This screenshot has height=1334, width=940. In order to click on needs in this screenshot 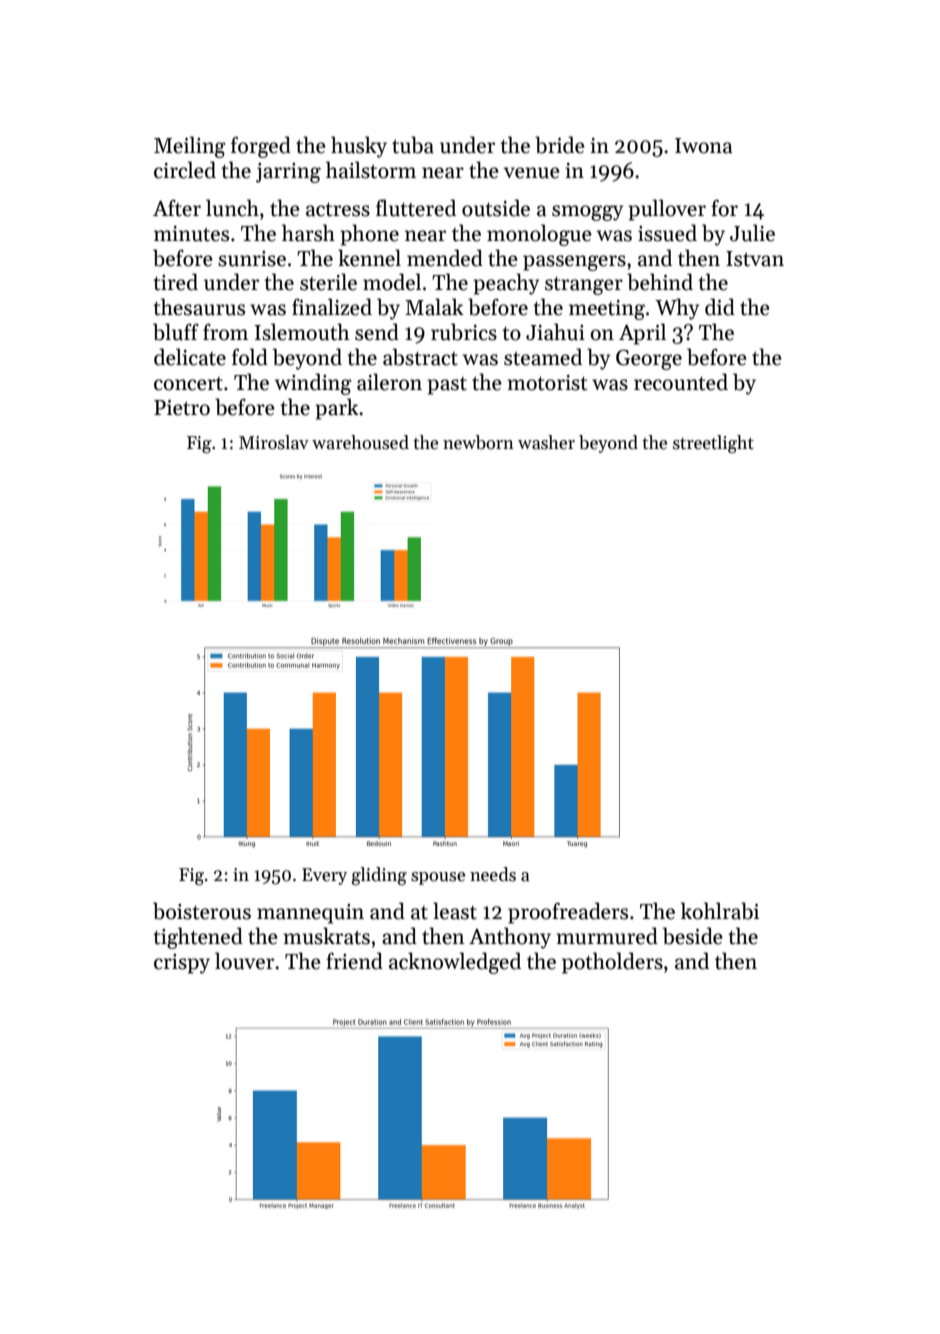, I will do `click(493, 874)`.
